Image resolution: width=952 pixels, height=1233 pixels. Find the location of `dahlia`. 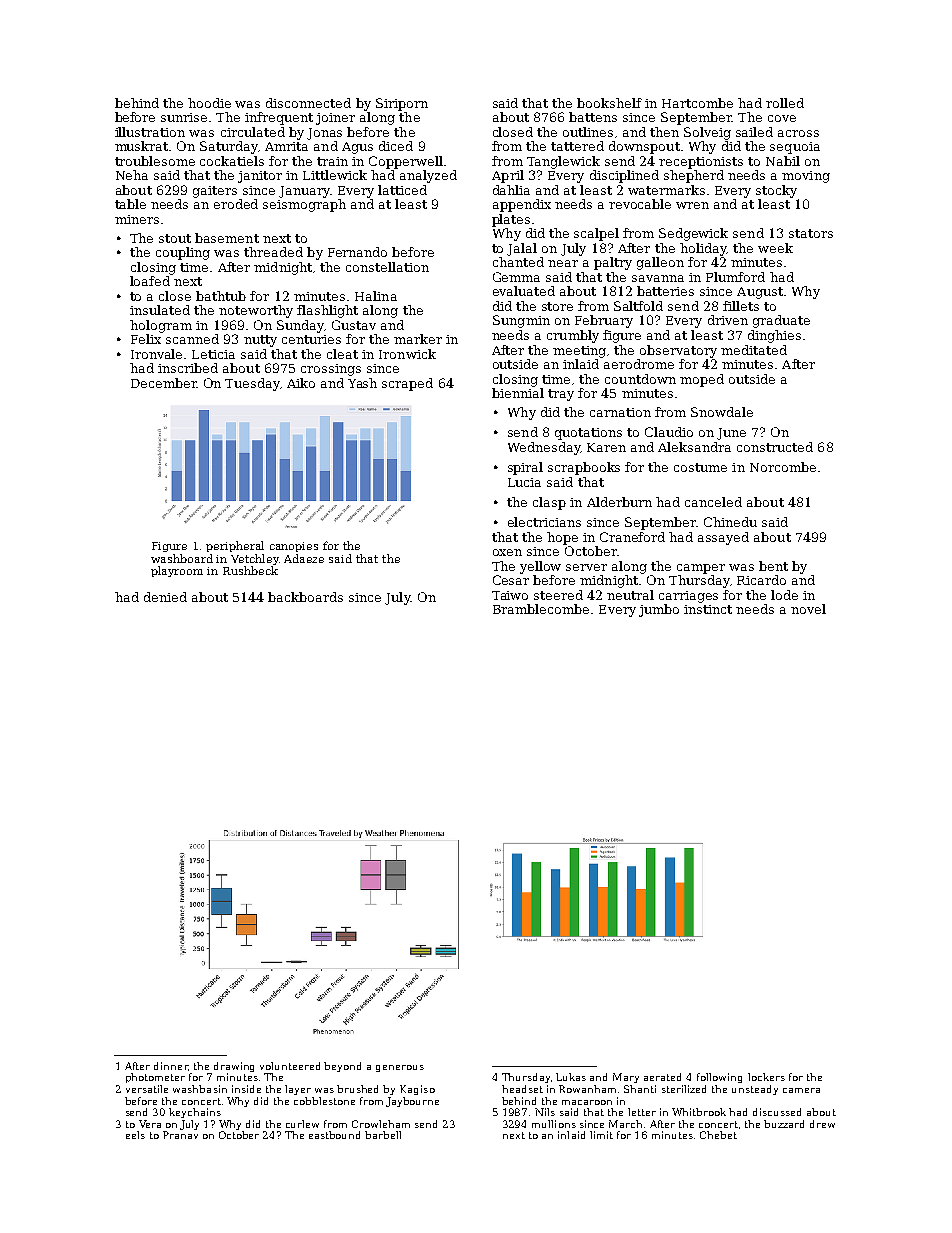

dahlia is located at coordinates (511, 190).
